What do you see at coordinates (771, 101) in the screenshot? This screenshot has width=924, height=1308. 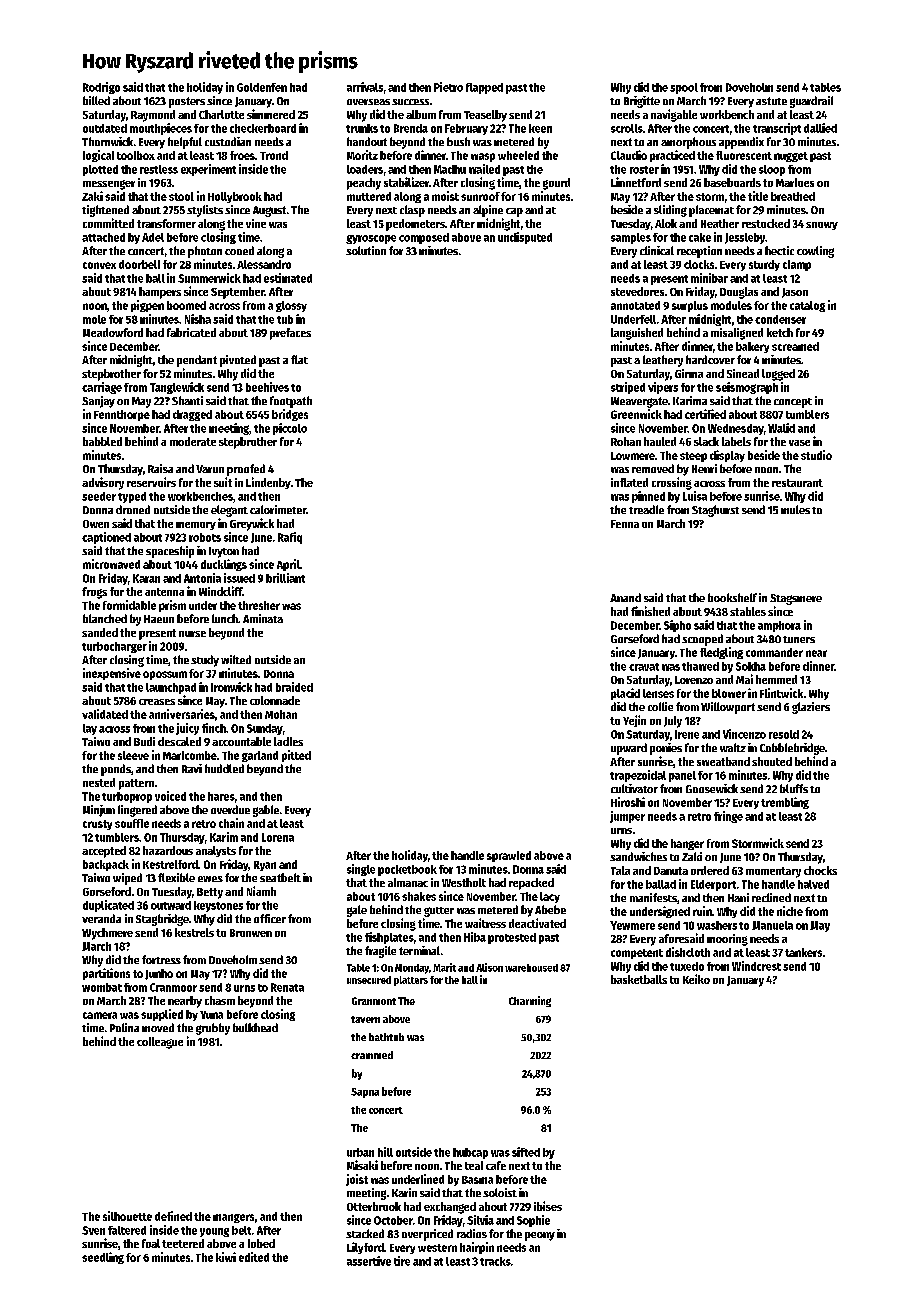 I see `astute` at bounding box center [771, 101].
